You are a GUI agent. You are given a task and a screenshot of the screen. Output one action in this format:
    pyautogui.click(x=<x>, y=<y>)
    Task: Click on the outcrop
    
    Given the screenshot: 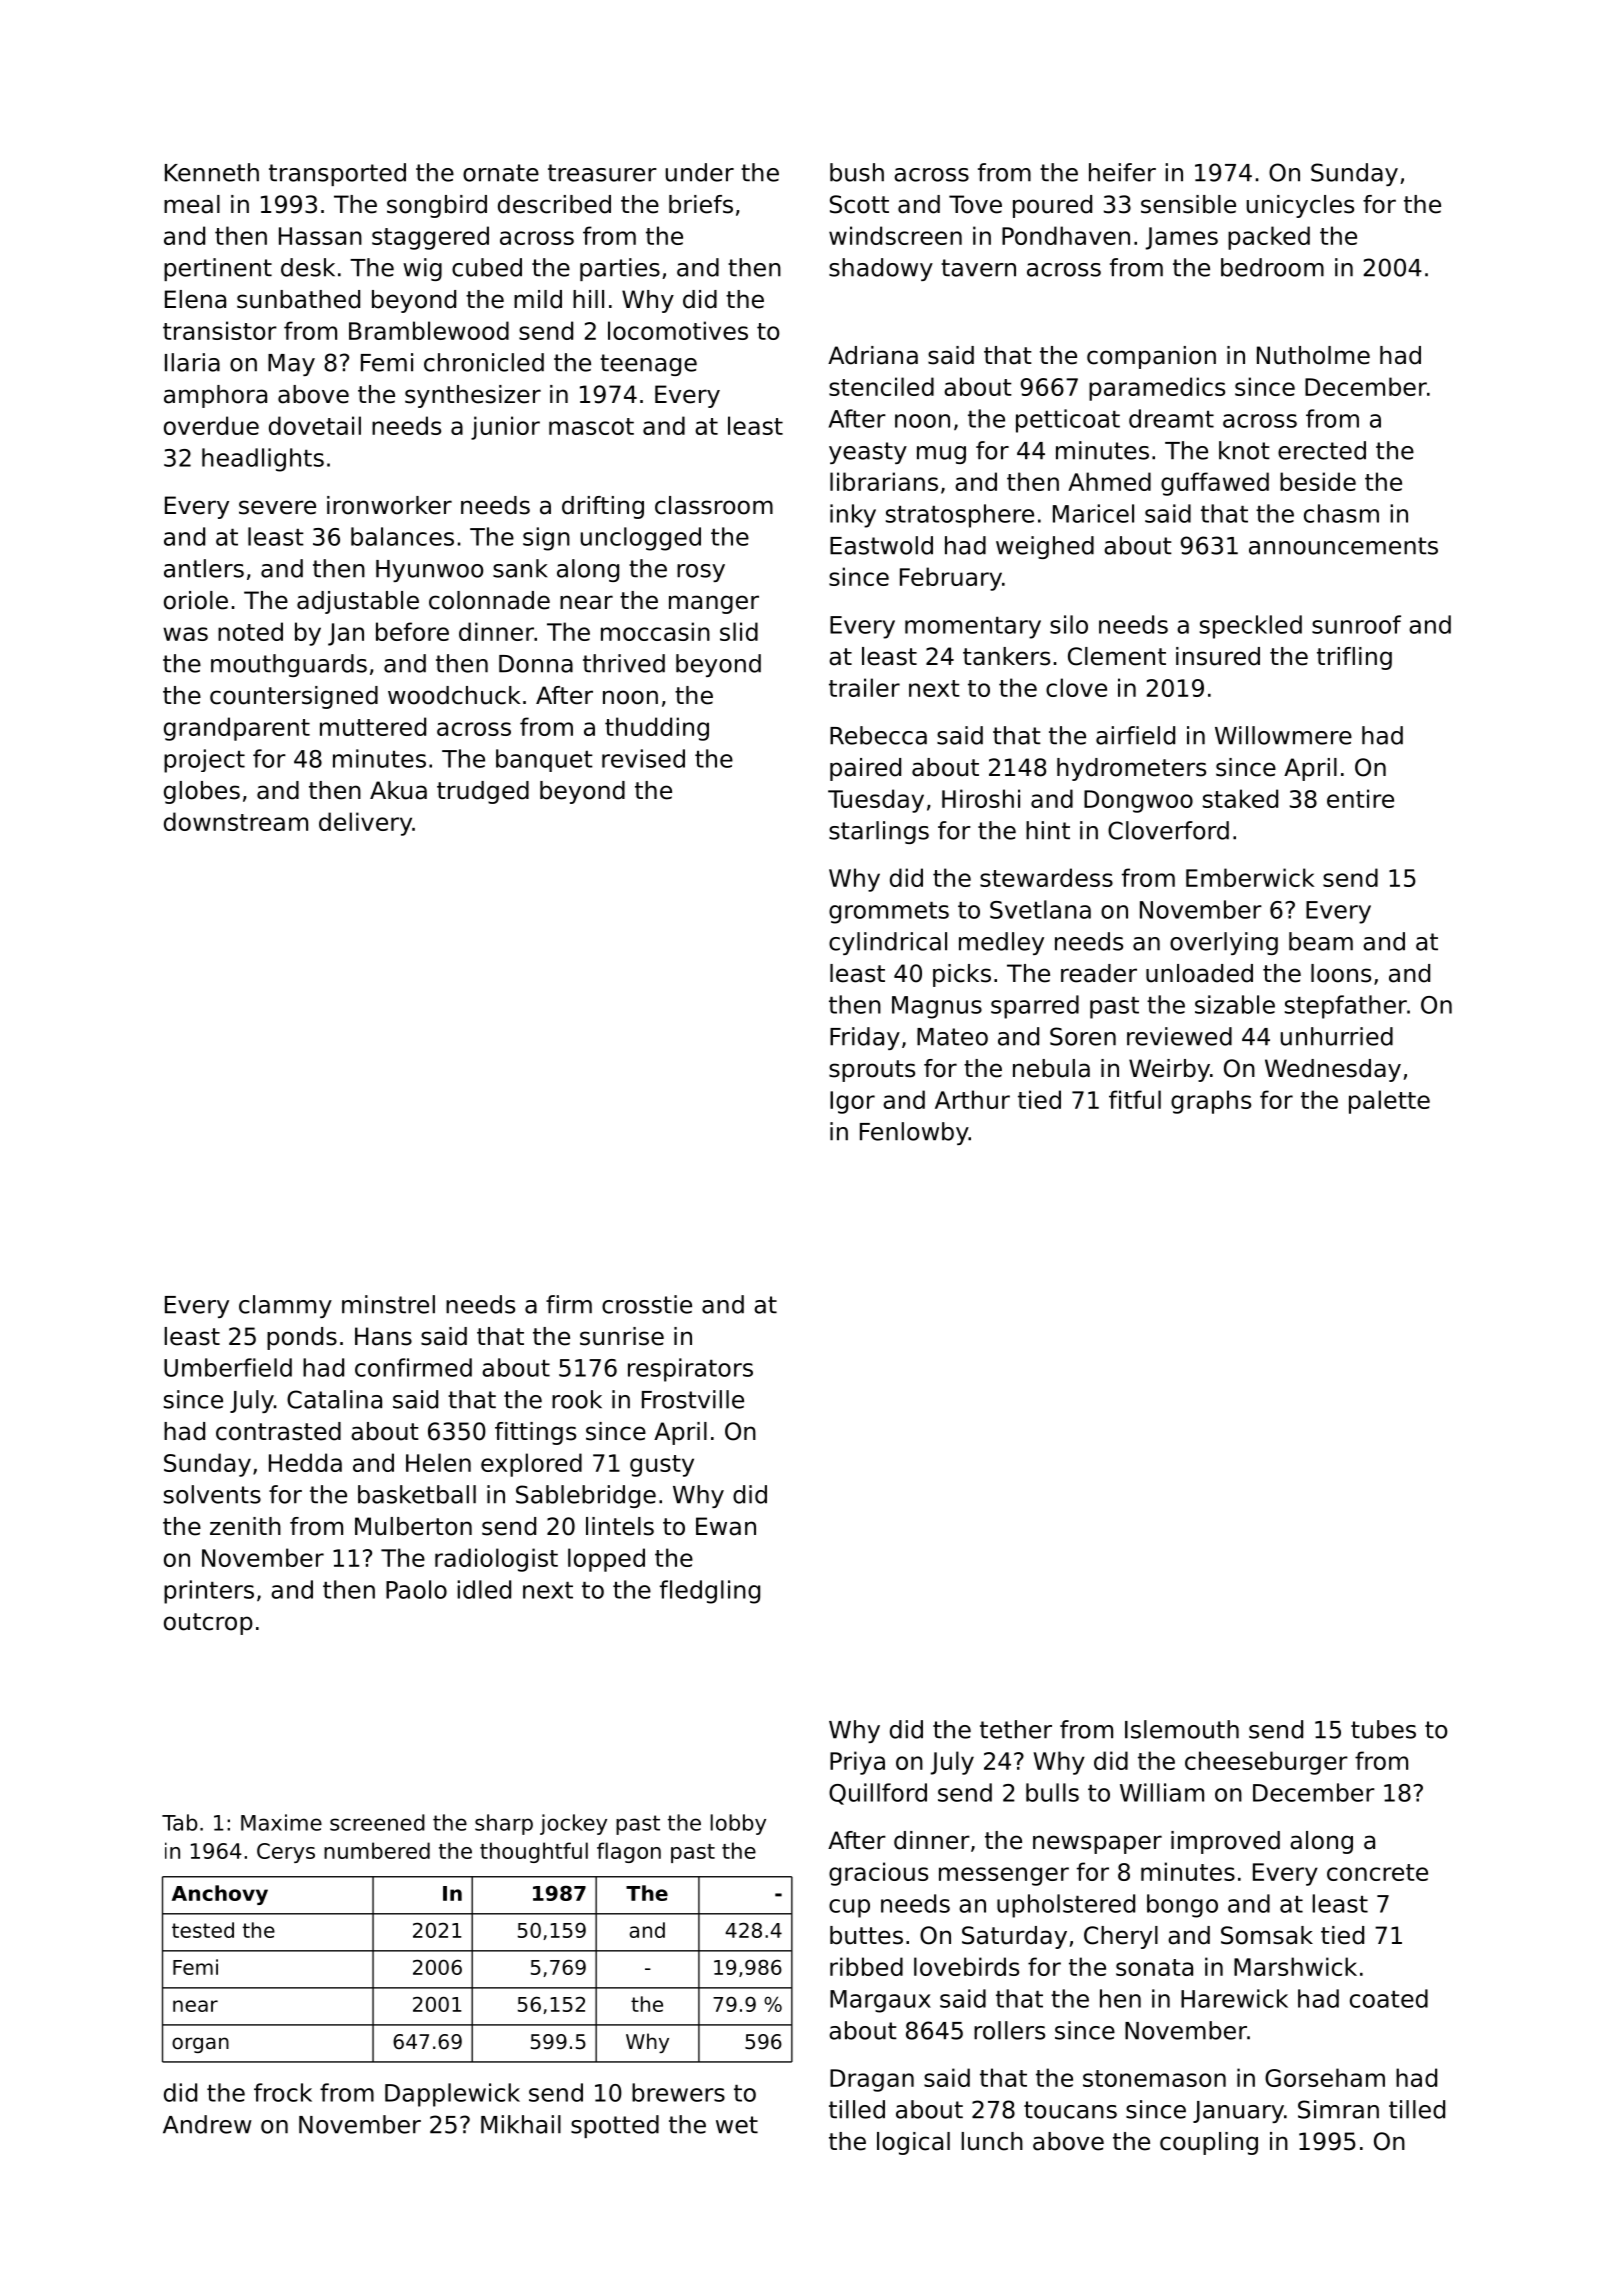 What is the action you would take?
    pyautogui.click(x=208, y=1624)
